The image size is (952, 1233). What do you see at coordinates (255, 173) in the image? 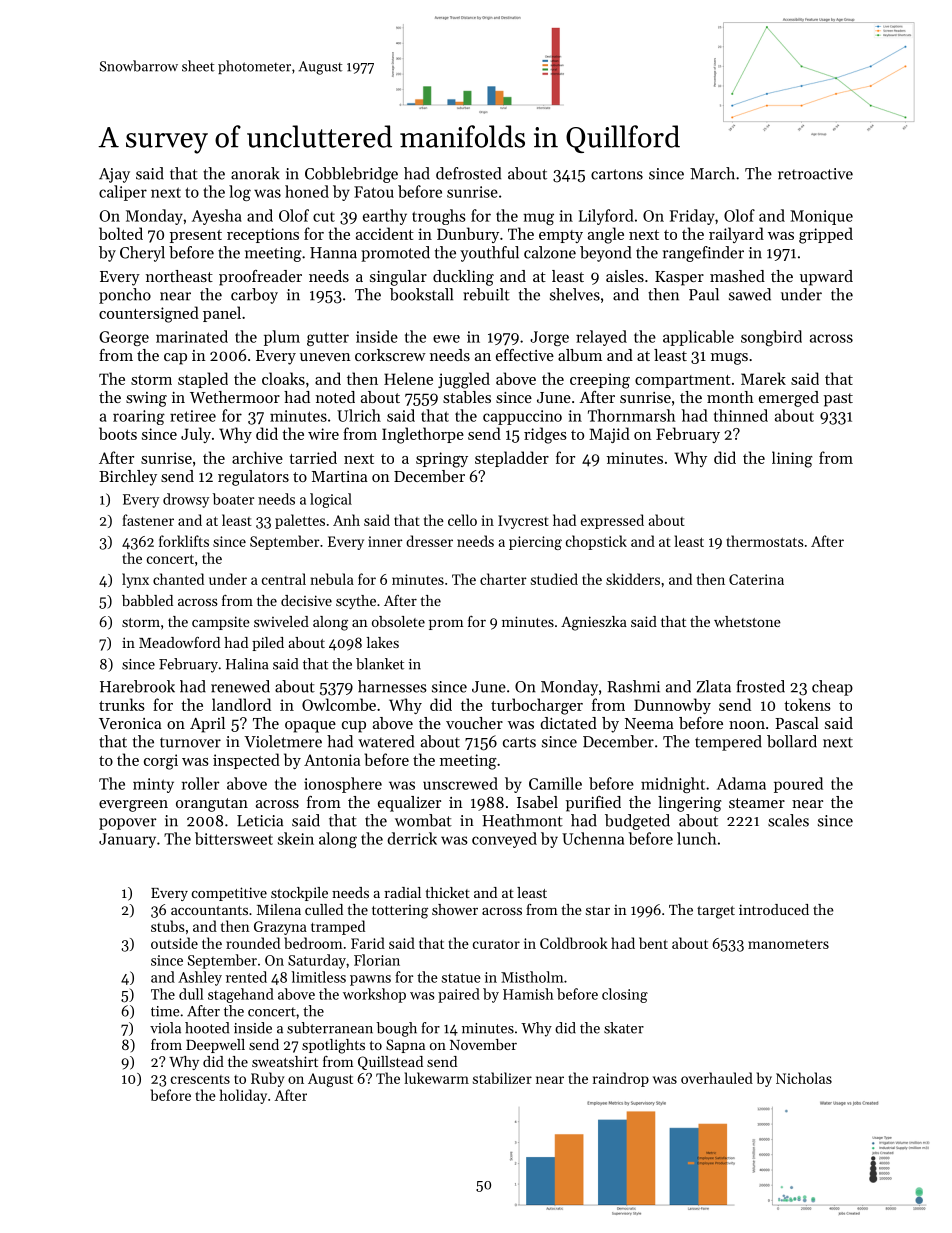
I see `anorak` at bounding box center [255, 173].
